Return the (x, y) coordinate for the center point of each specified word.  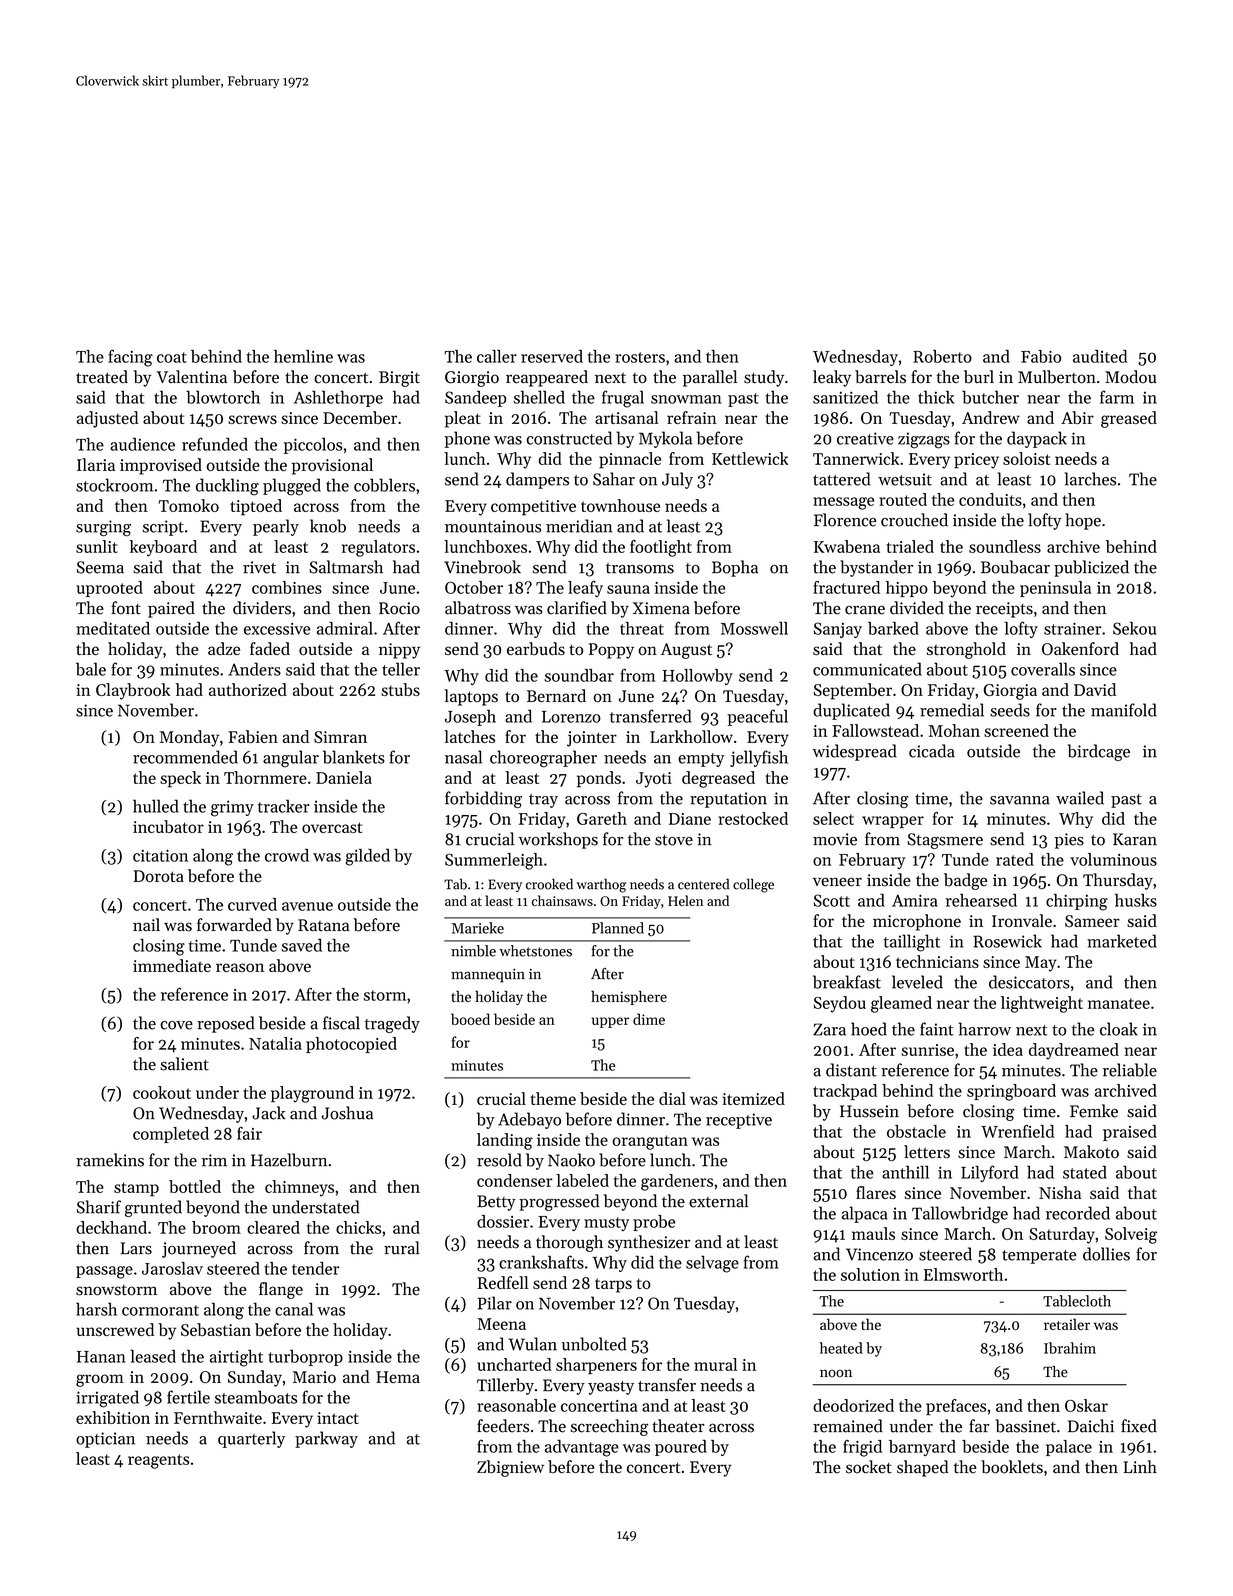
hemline (303, 356)
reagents (158, 1461)
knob (328, 526)
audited (1100, 356)
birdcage (1099, 752)
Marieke (478, 928)
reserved (552, 356)
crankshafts (541, 1262)
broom (216, 1227)
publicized (1091, 568)
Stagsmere (945, 841)
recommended (185, 757)
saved (301, 945)
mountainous (493, 526)
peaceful (757, 717)
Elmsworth (963, 1274)
